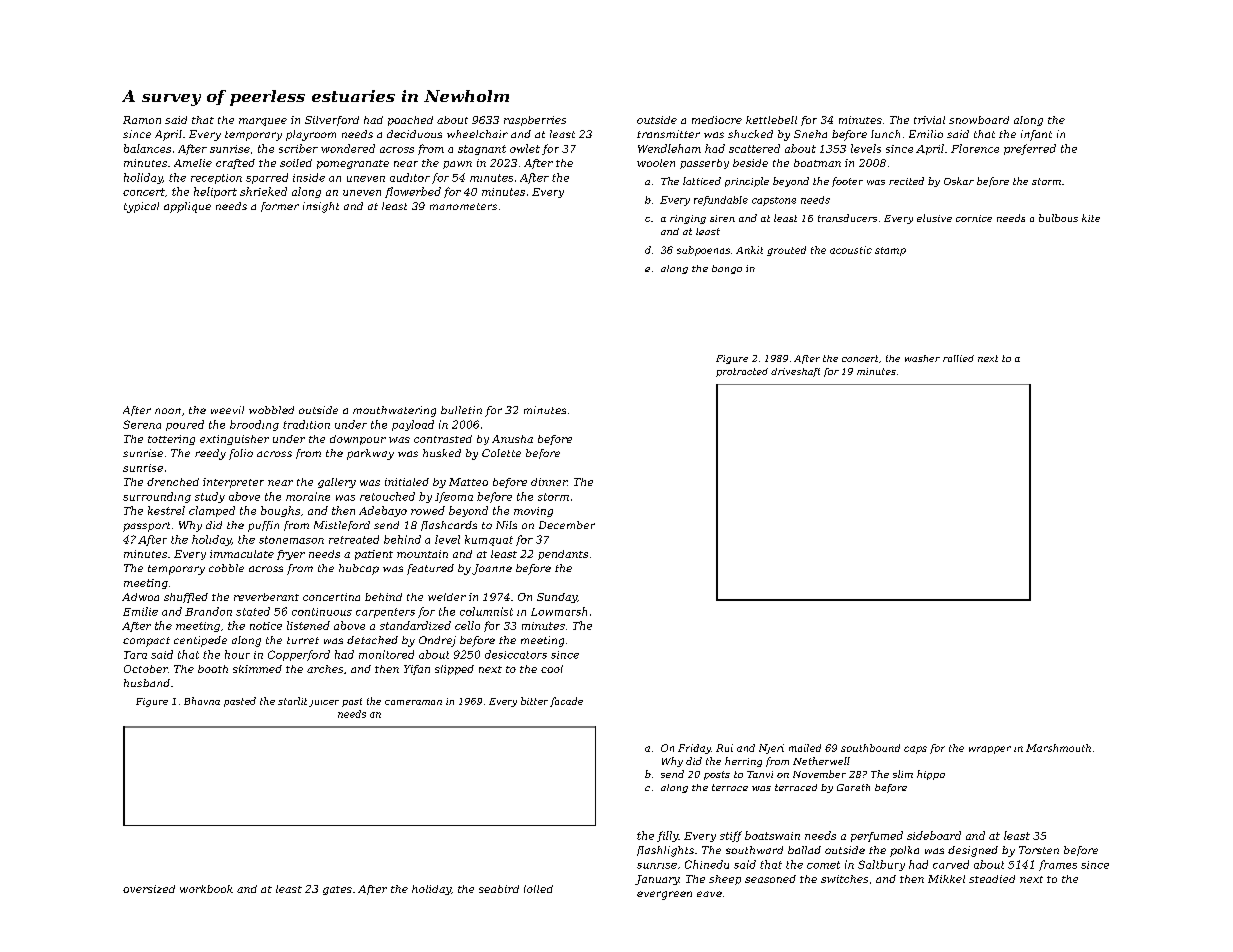 The width and height of the screenshot is (1233, 952). I want to click on marquee, so click(263, 122).
